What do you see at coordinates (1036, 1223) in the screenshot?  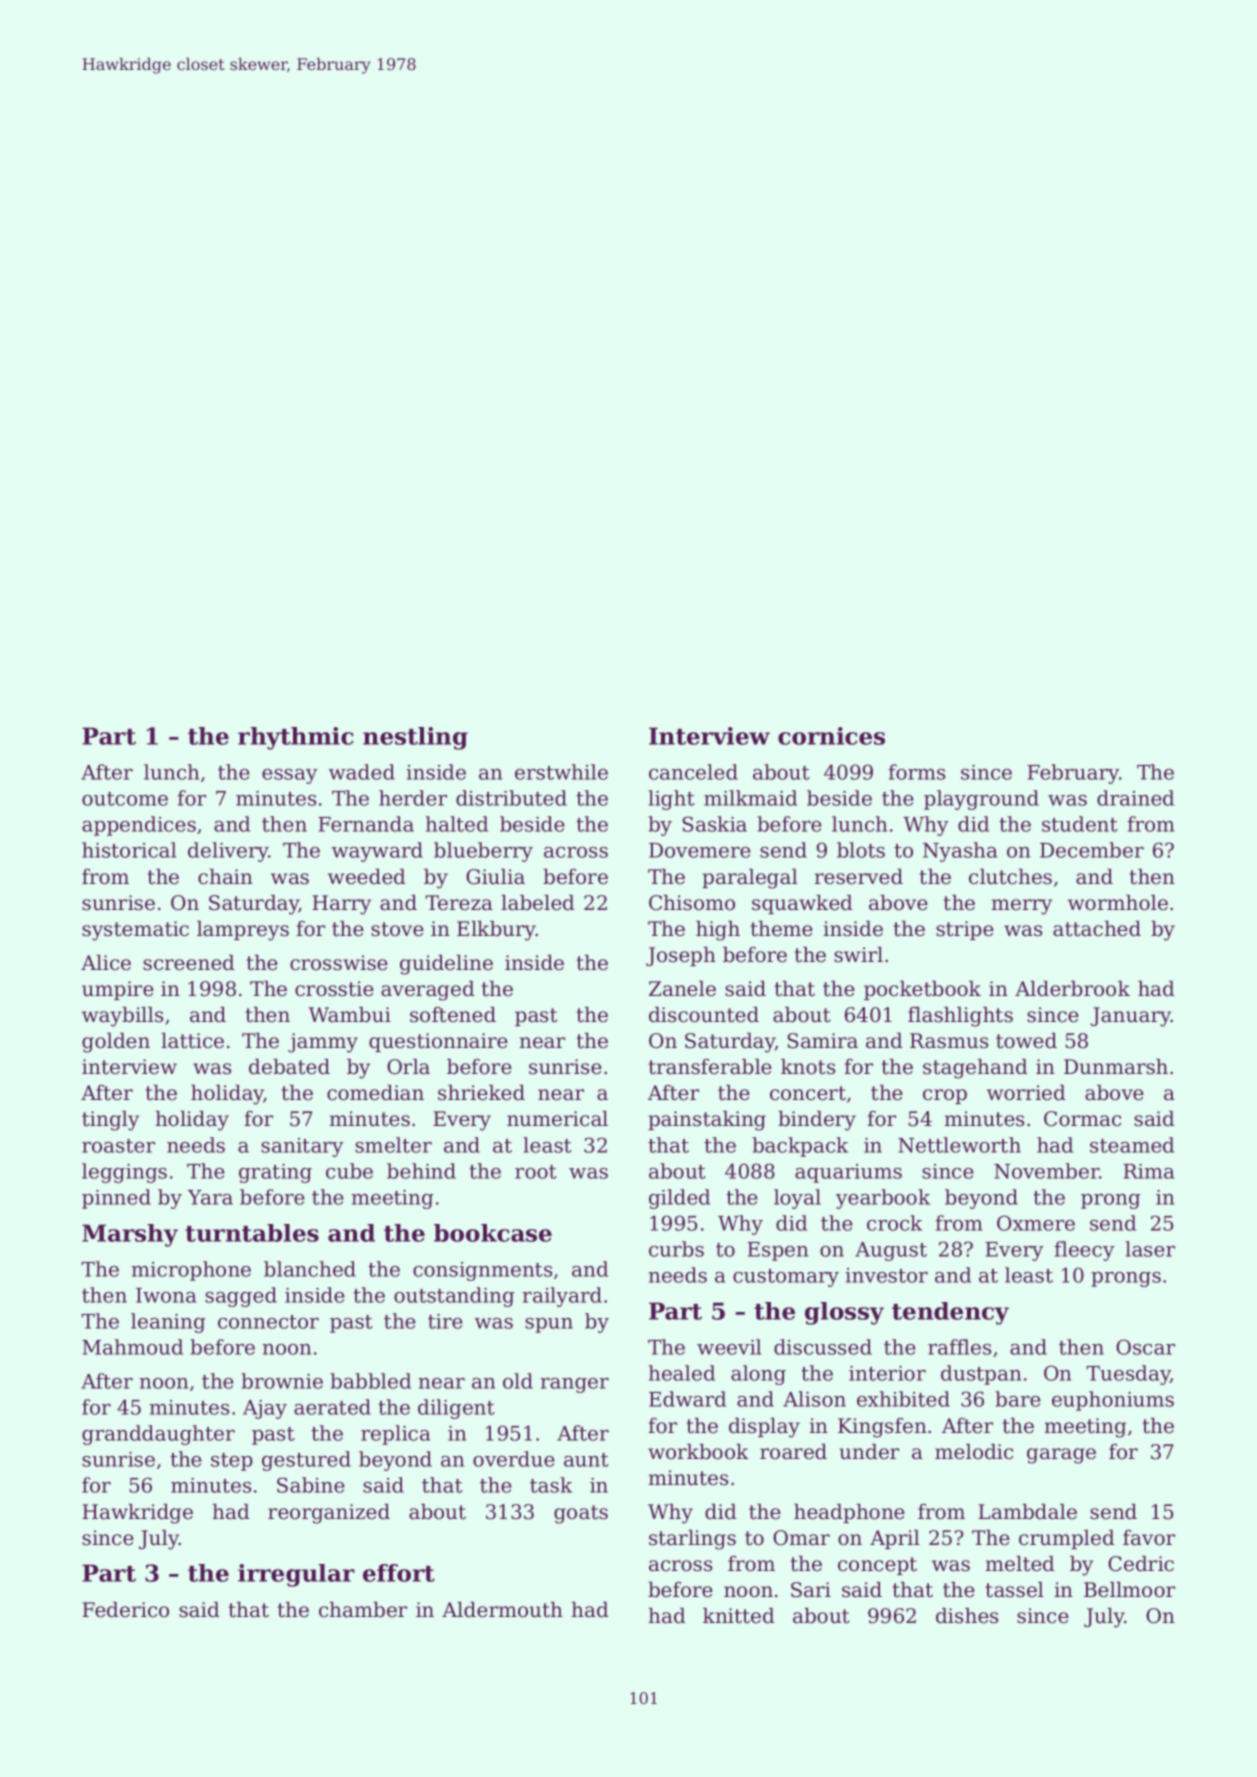 I see `Oxmere` at bounding box center [1036, 1223].
